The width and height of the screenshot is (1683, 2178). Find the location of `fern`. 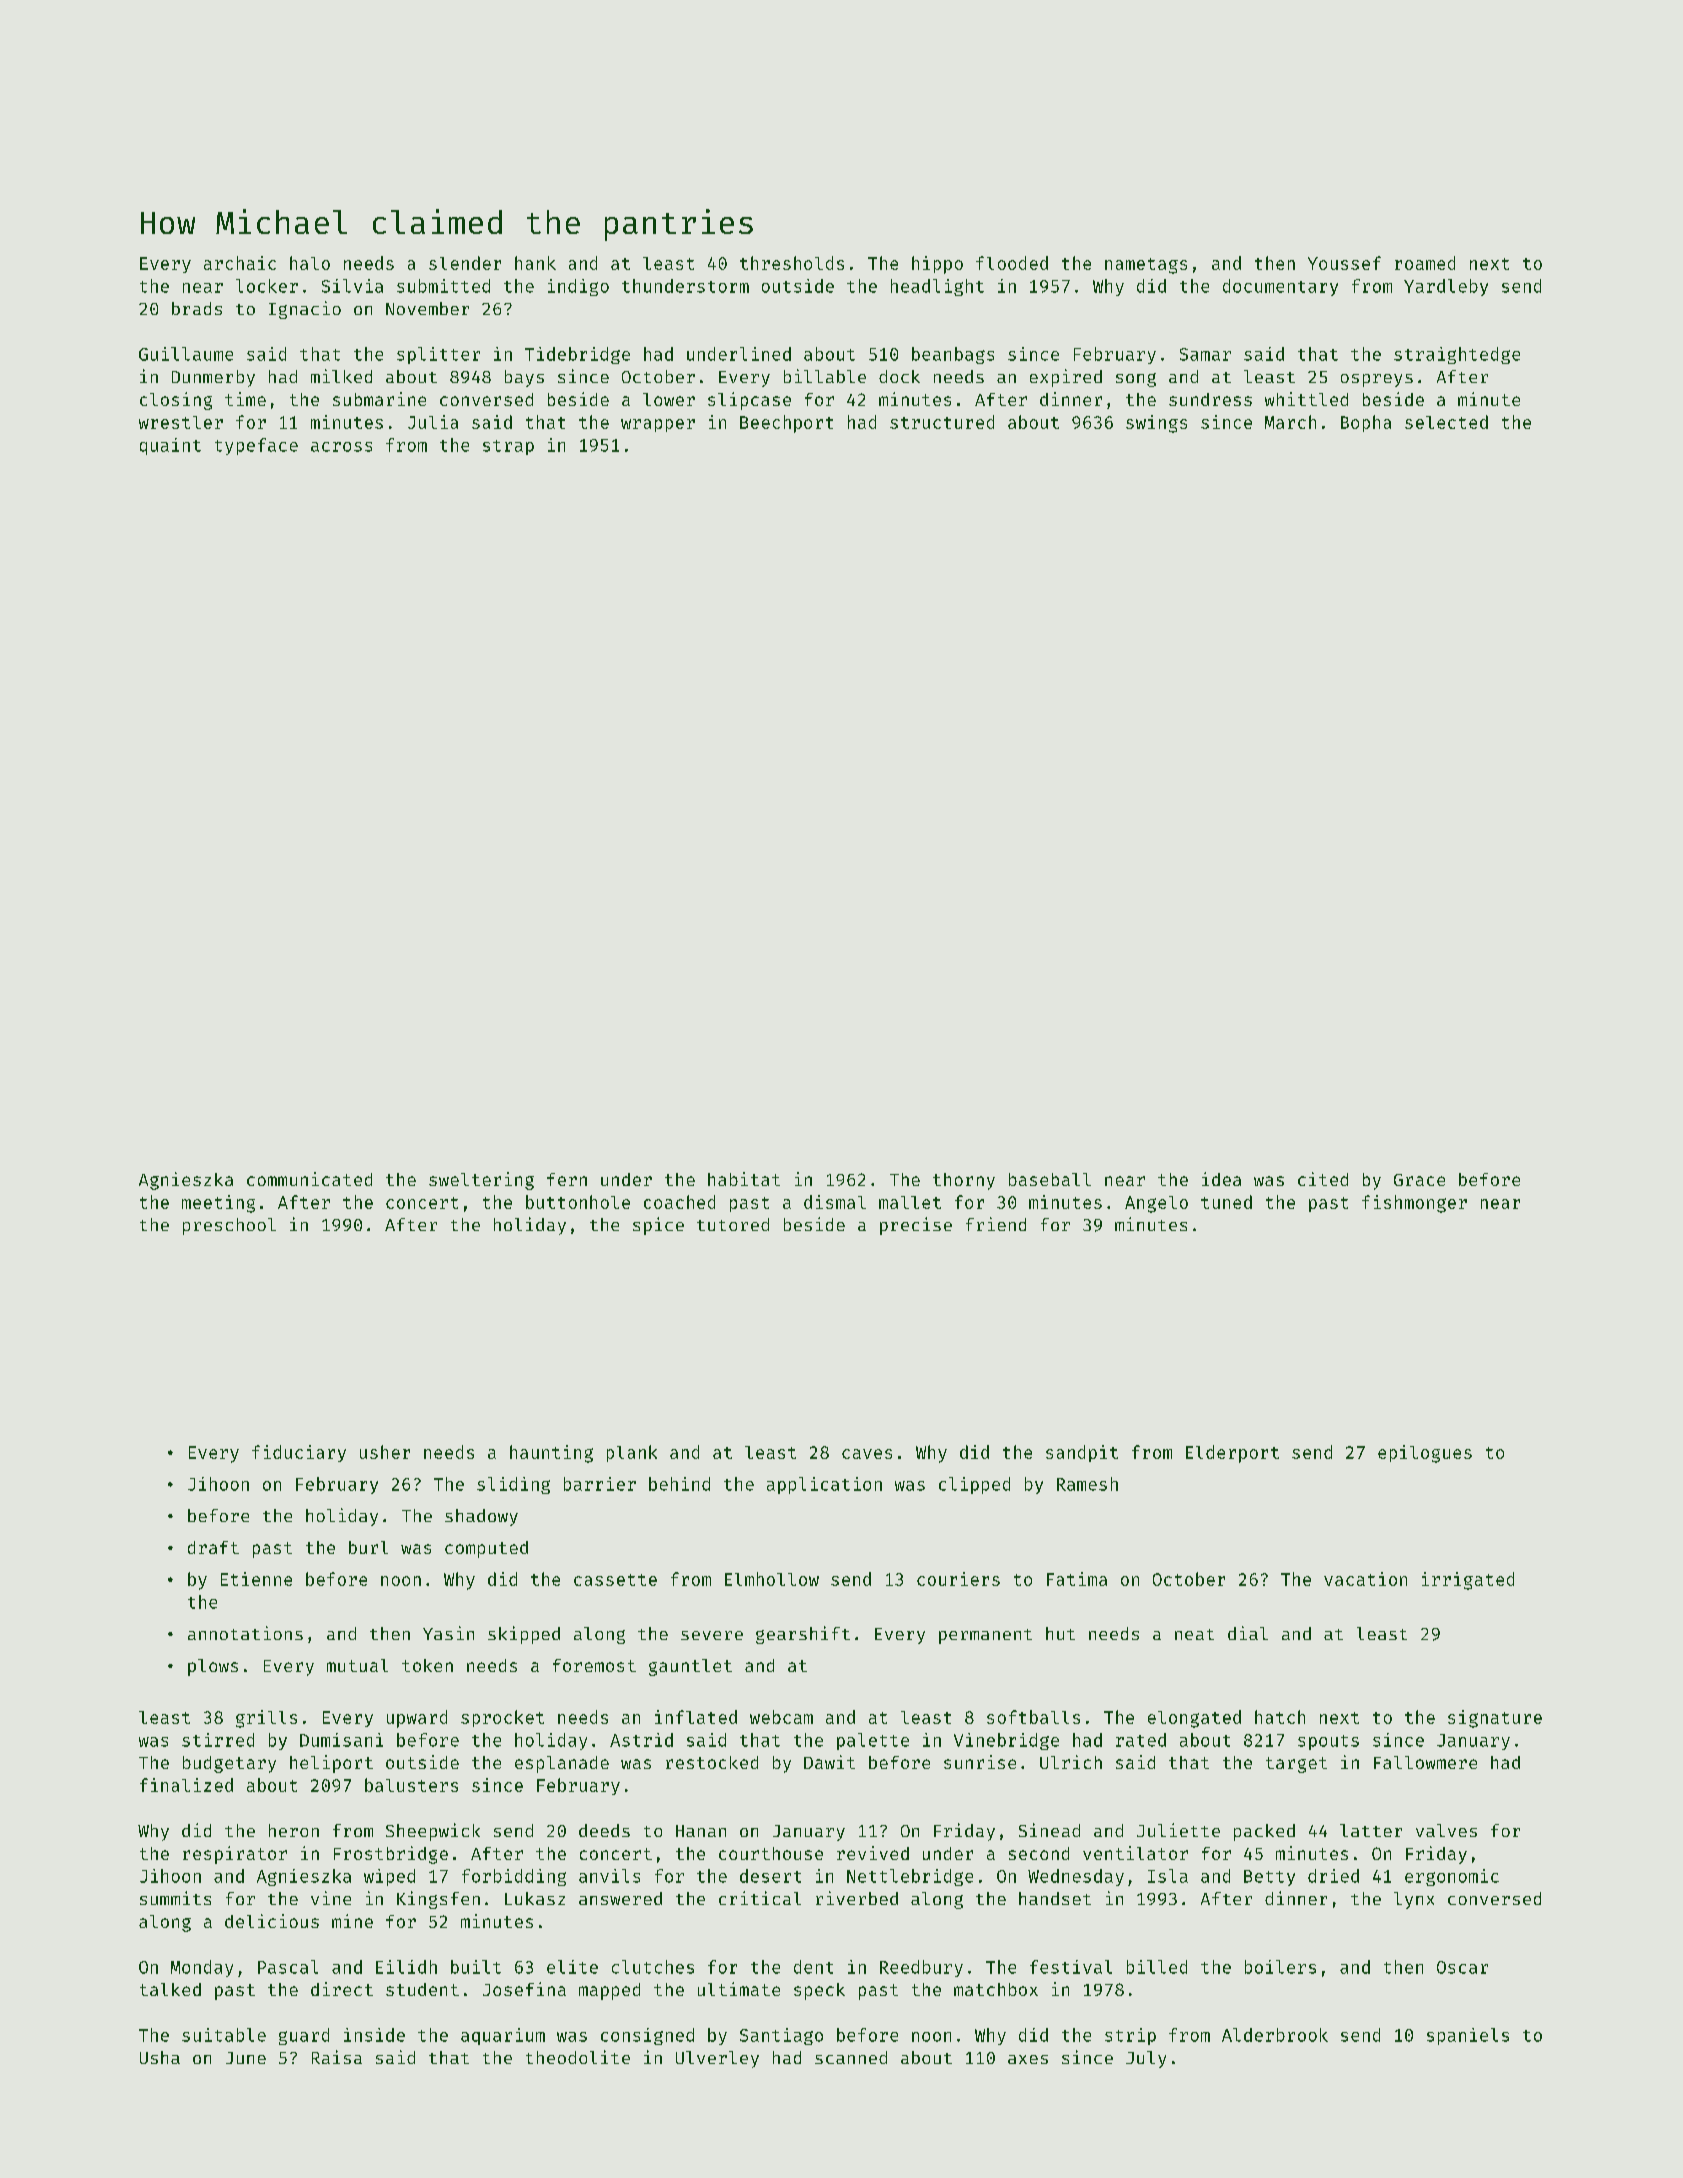

fern is located at coordinates (567, 1179).
